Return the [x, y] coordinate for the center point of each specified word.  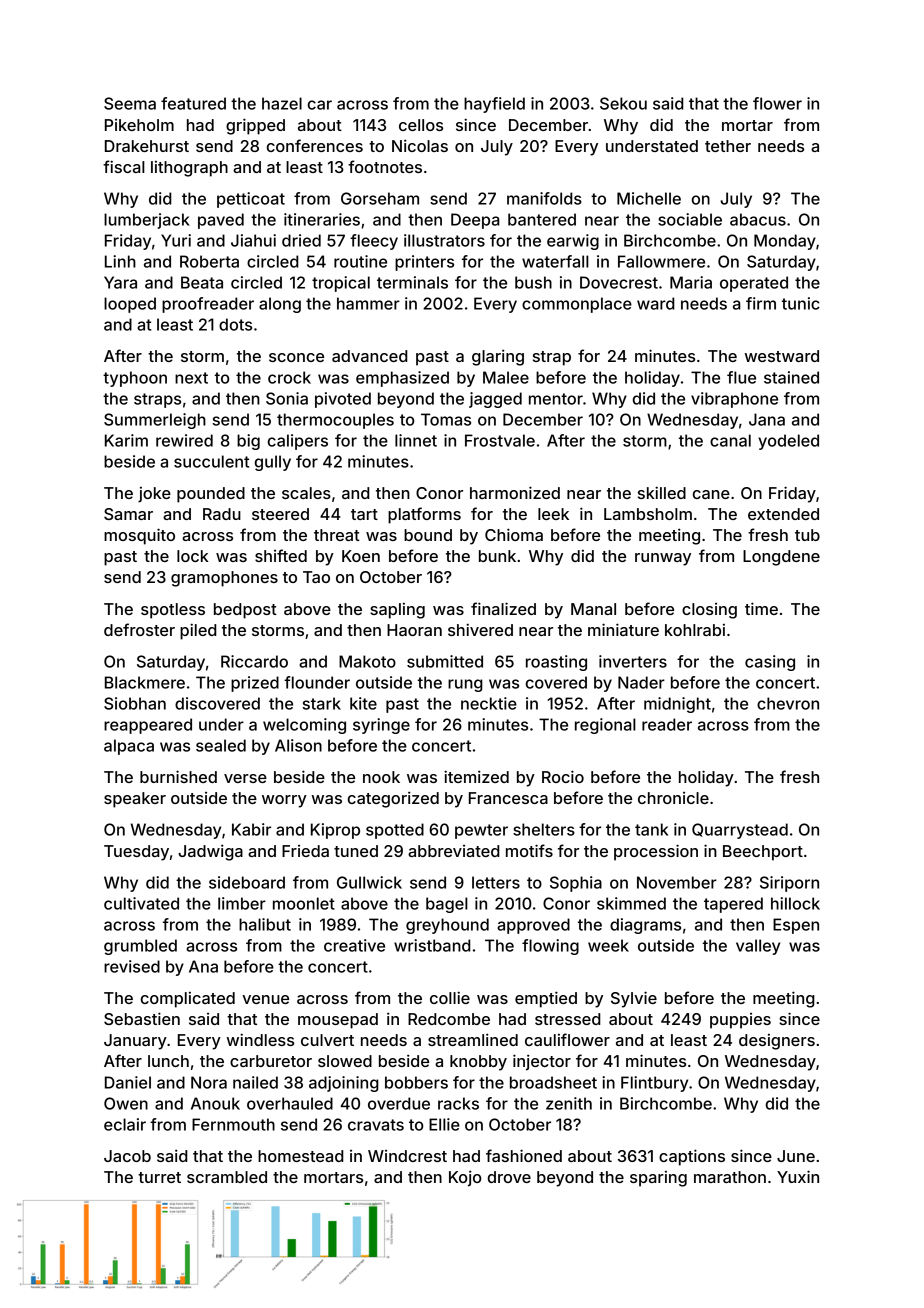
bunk [497, 556]
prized [255, 684]
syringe [381, 726]
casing [770, 663]
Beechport [763, 853]
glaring [498, 357]
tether [728, 146]
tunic [801, 303]
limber [242, 903]
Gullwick [369, 882]
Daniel [128, 1082]
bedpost [245, 611]
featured [193, 103]
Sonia [287, 398]
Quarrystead [740, 831]
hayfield [494, 105]
